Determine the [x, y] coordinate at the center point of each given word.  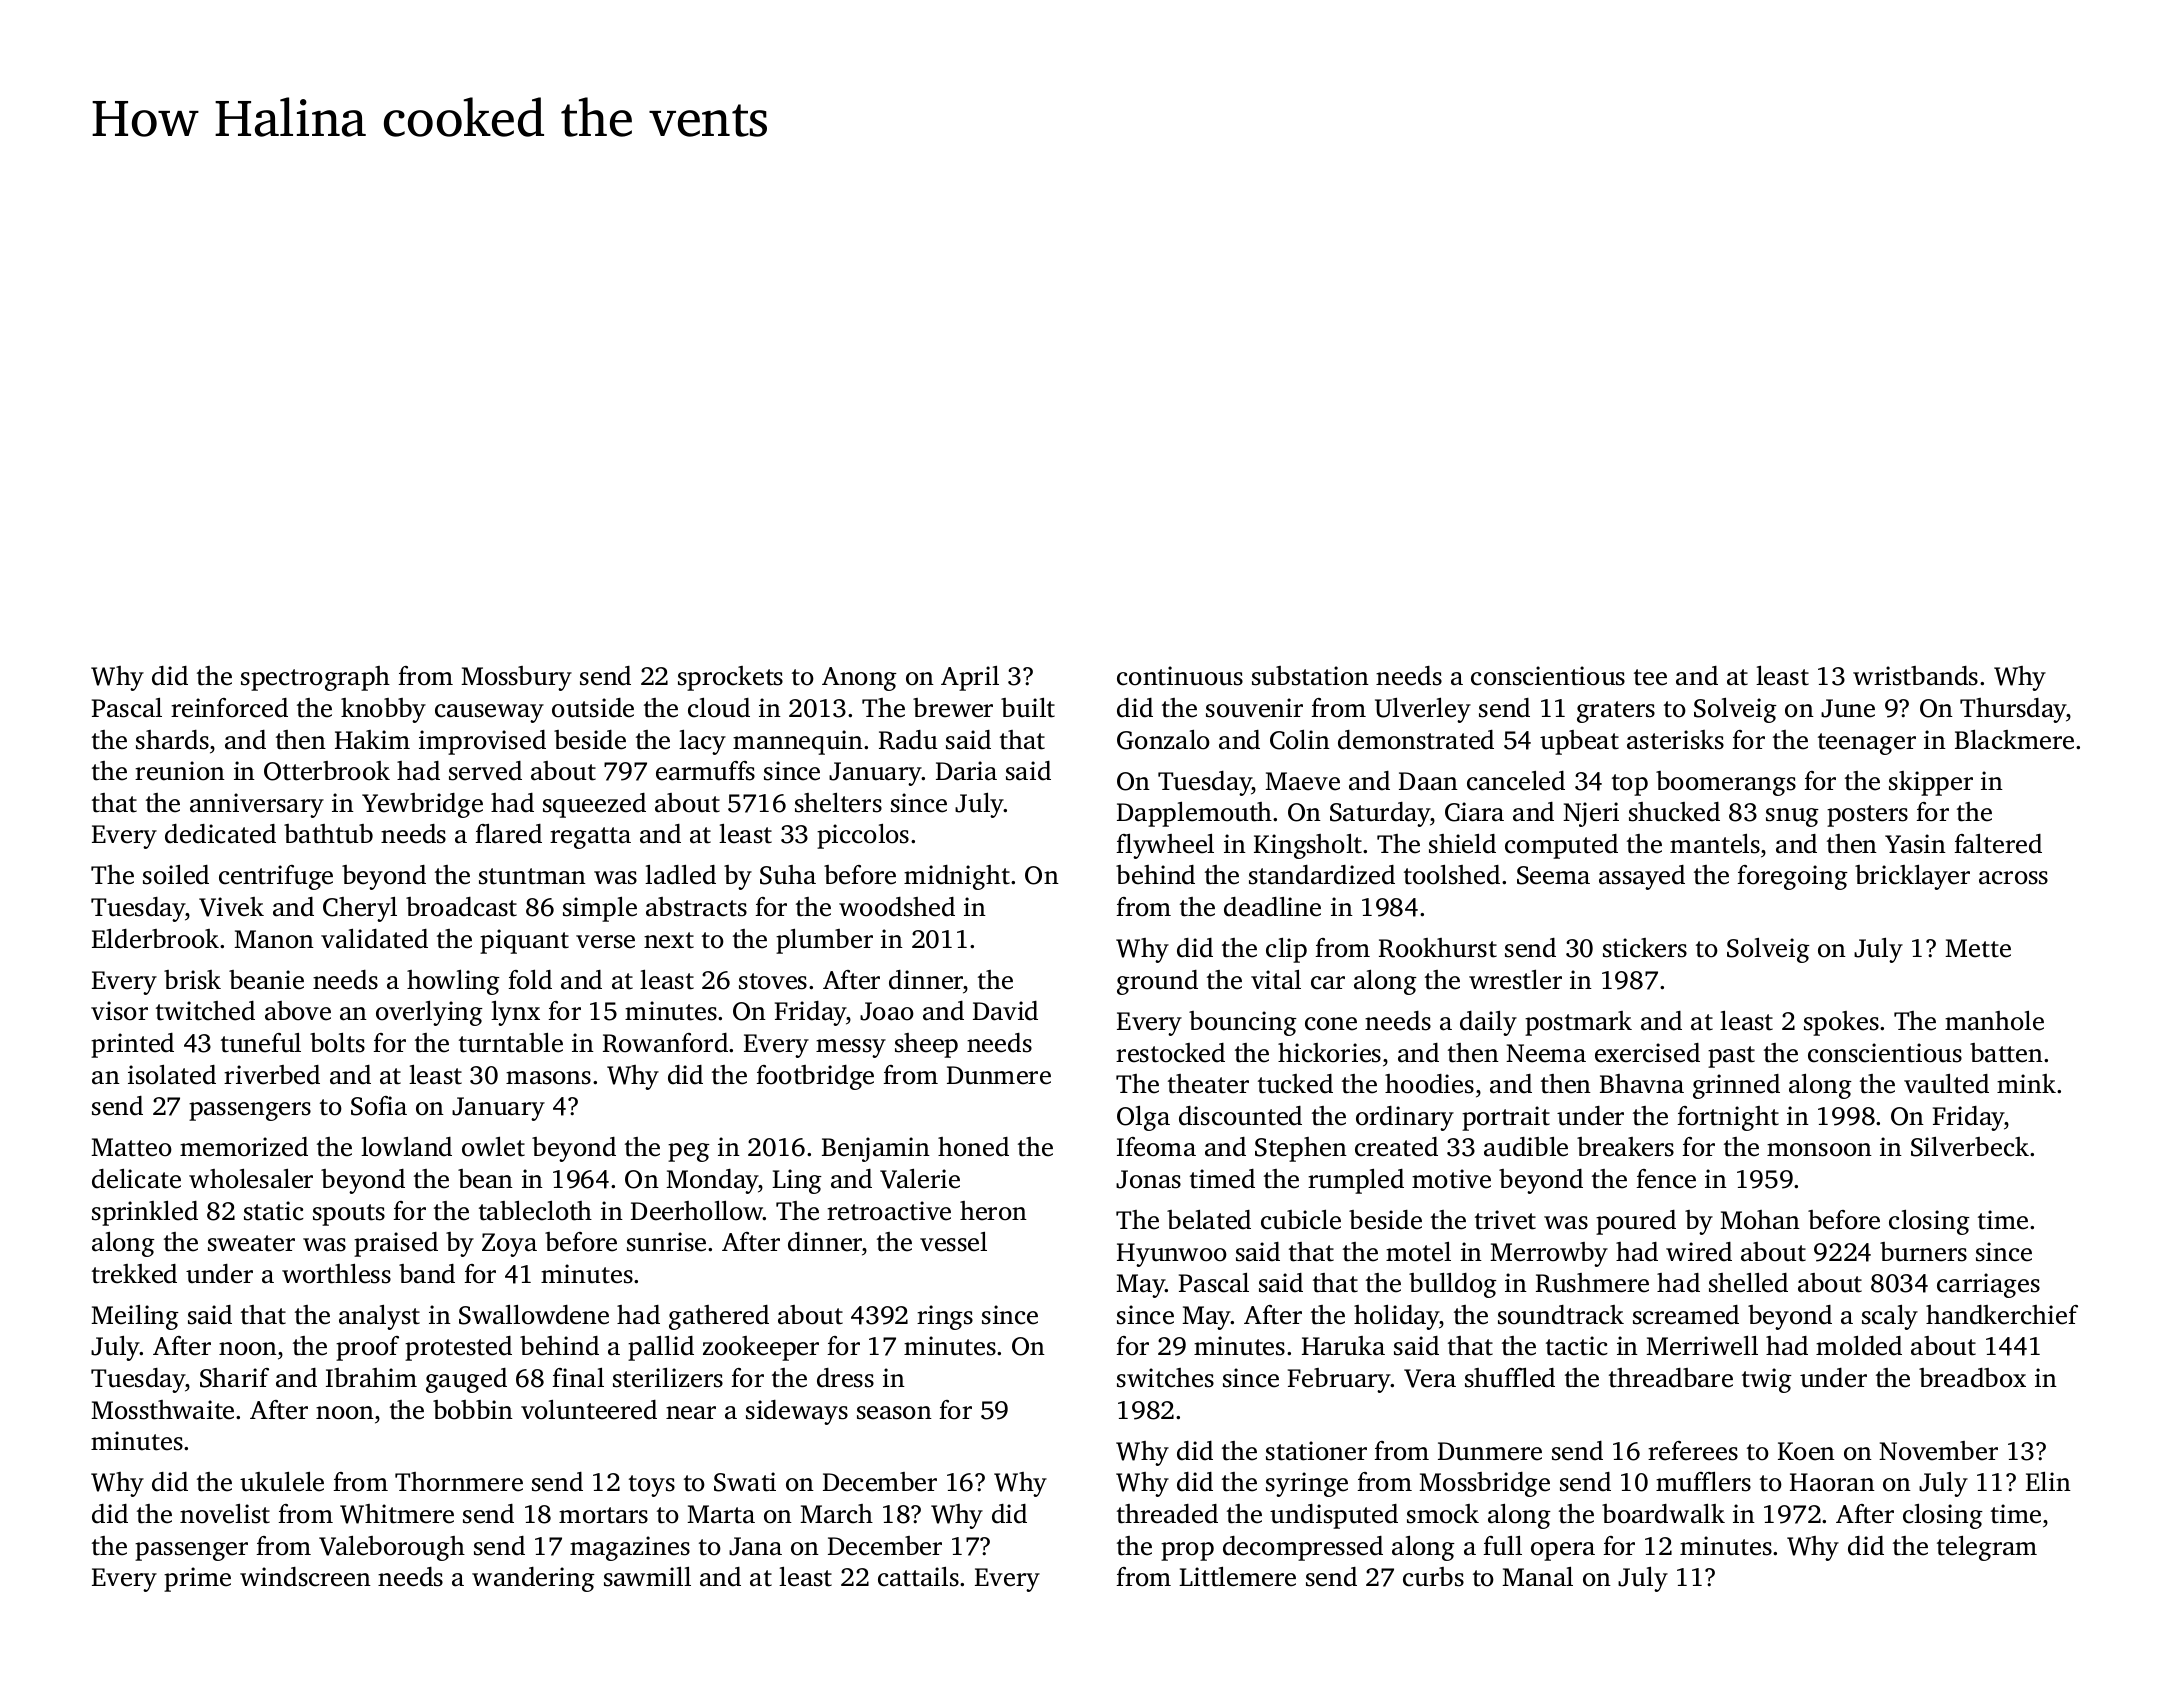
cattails [918, 1577]
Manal [1537, 1577]
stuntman [532, 876]
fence [1666, 1179]
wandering [533, 1579]
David [1005, 1011]
